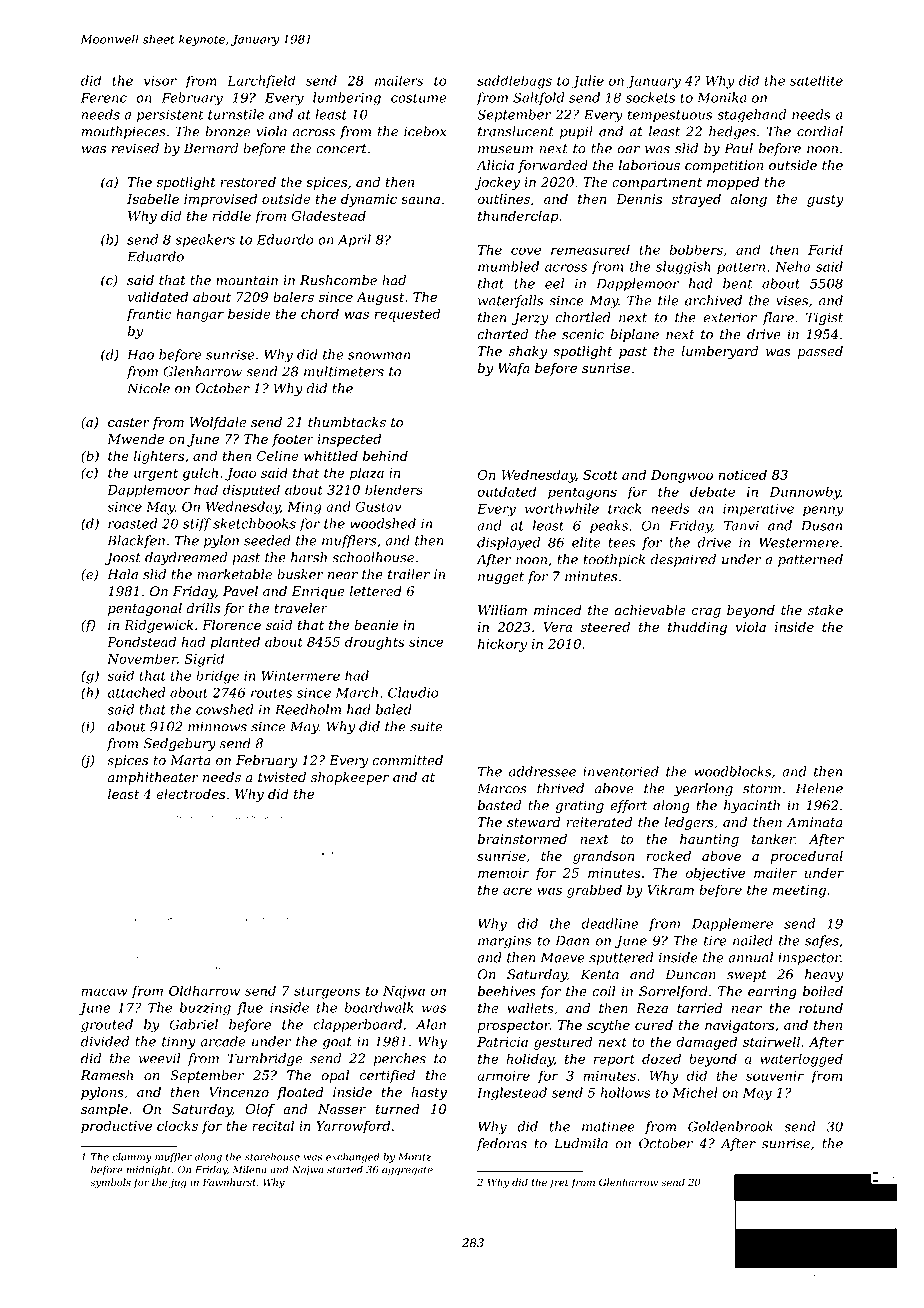 The image size is (924, 1308). I want to click on Alicia, so click(495, 165).
